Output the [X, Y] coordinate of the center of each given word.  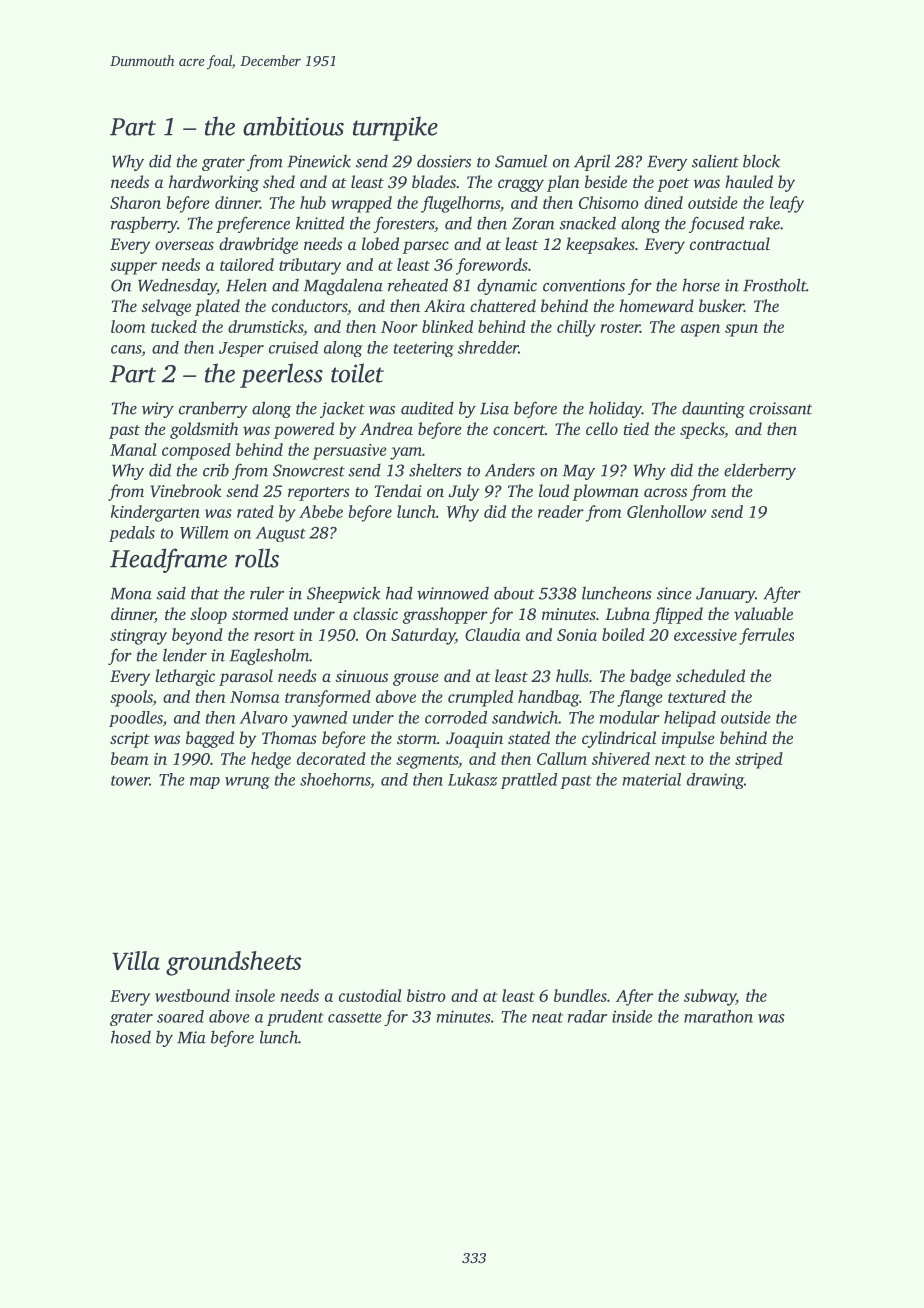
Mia [191, 1037]
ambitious [293, 126]
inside [632, 1016]
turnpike [395, 128]
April [592, 162]
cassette [355, 1017]
